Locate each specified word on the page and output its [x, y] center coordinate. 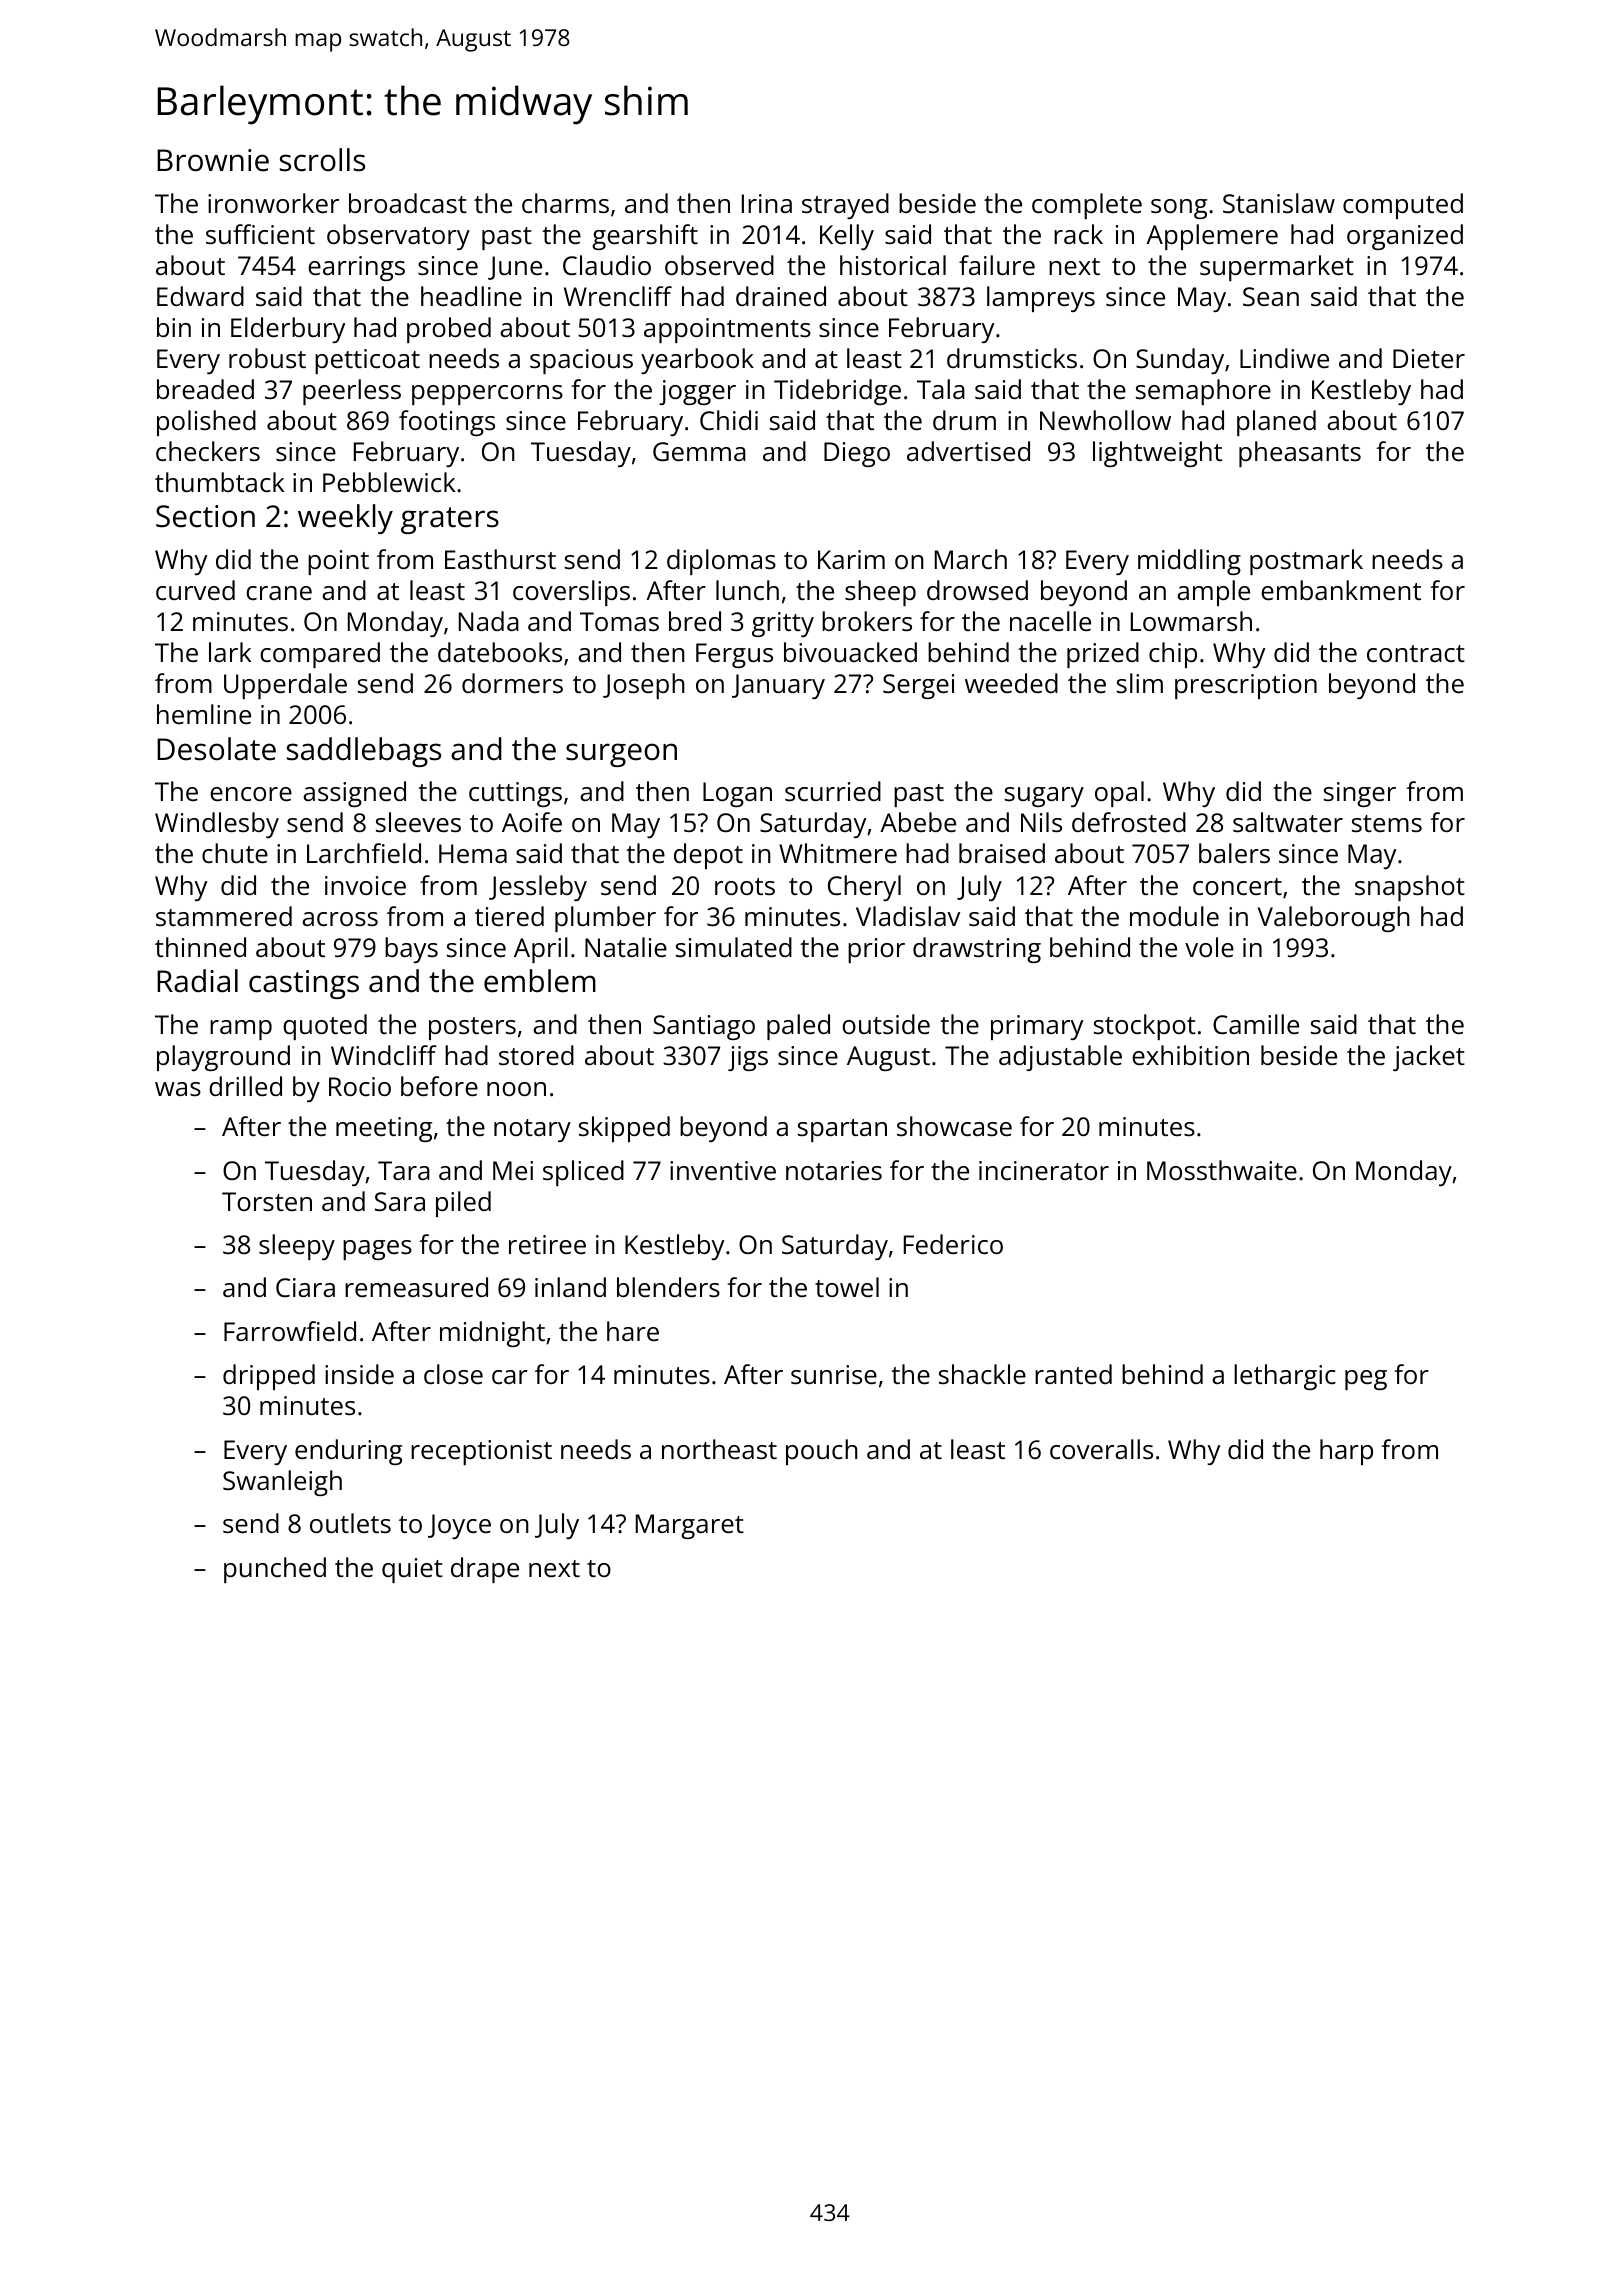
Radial [197, 981]
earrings [356, 268]
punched [275, 1570]
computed [1403, 206]
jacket [1429, 1058]
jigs [748, 1058]
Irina [767, 203]
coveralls [1101, 1449]
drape [485, 1570]
